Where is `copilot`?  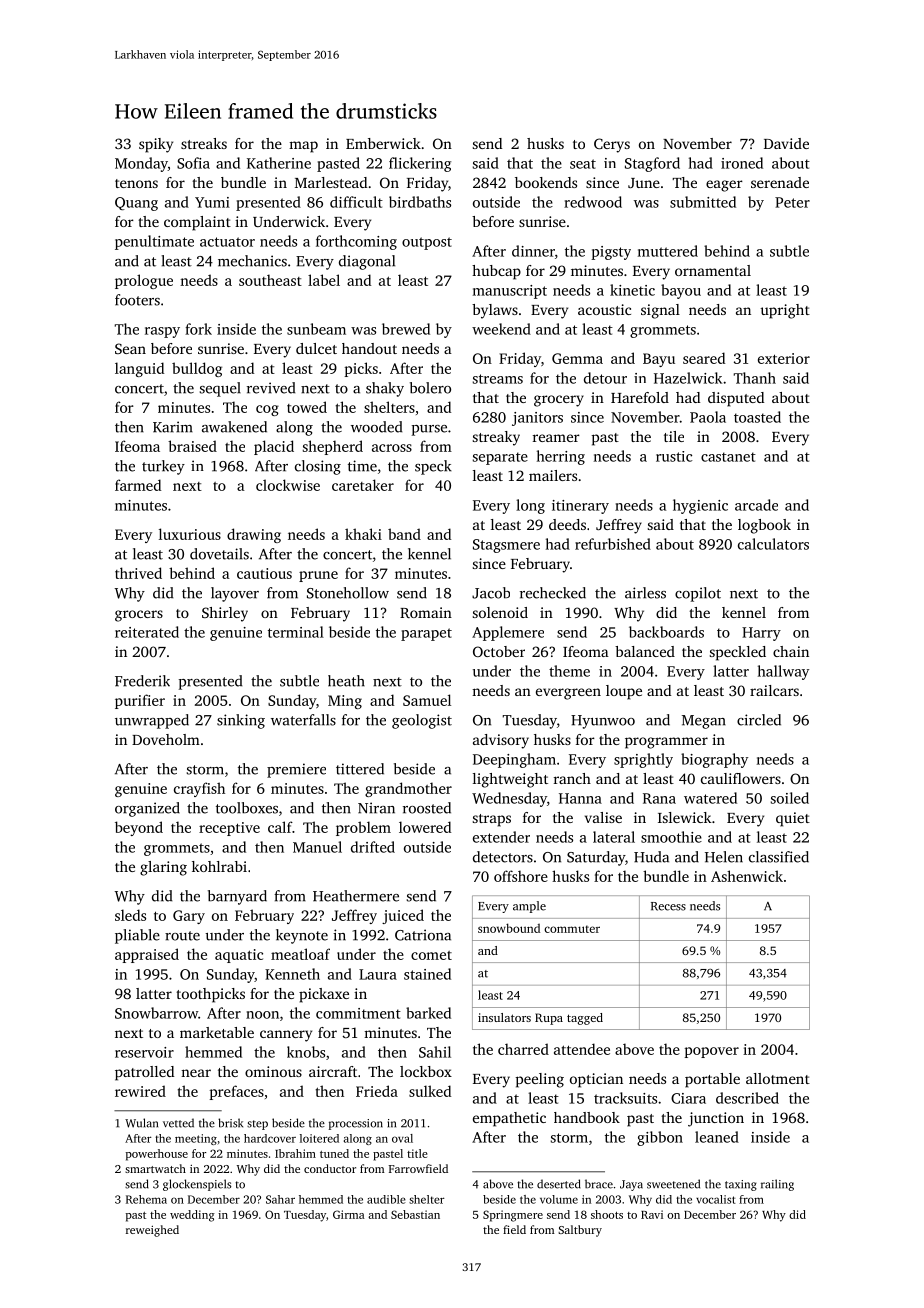 copilot is located at coordinates (698, 594).
